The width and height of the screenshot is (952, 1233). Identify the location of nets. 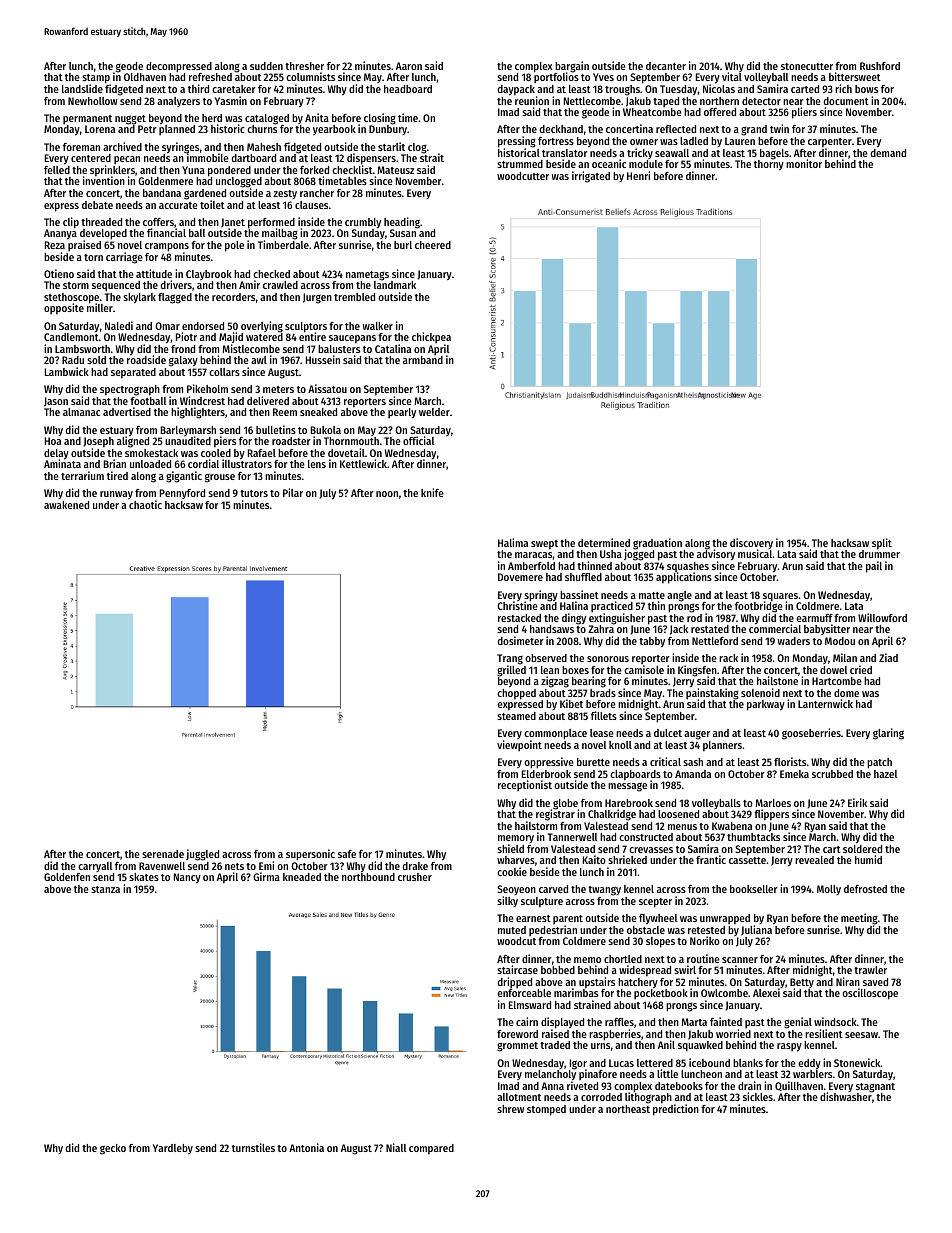
(234, 866).
